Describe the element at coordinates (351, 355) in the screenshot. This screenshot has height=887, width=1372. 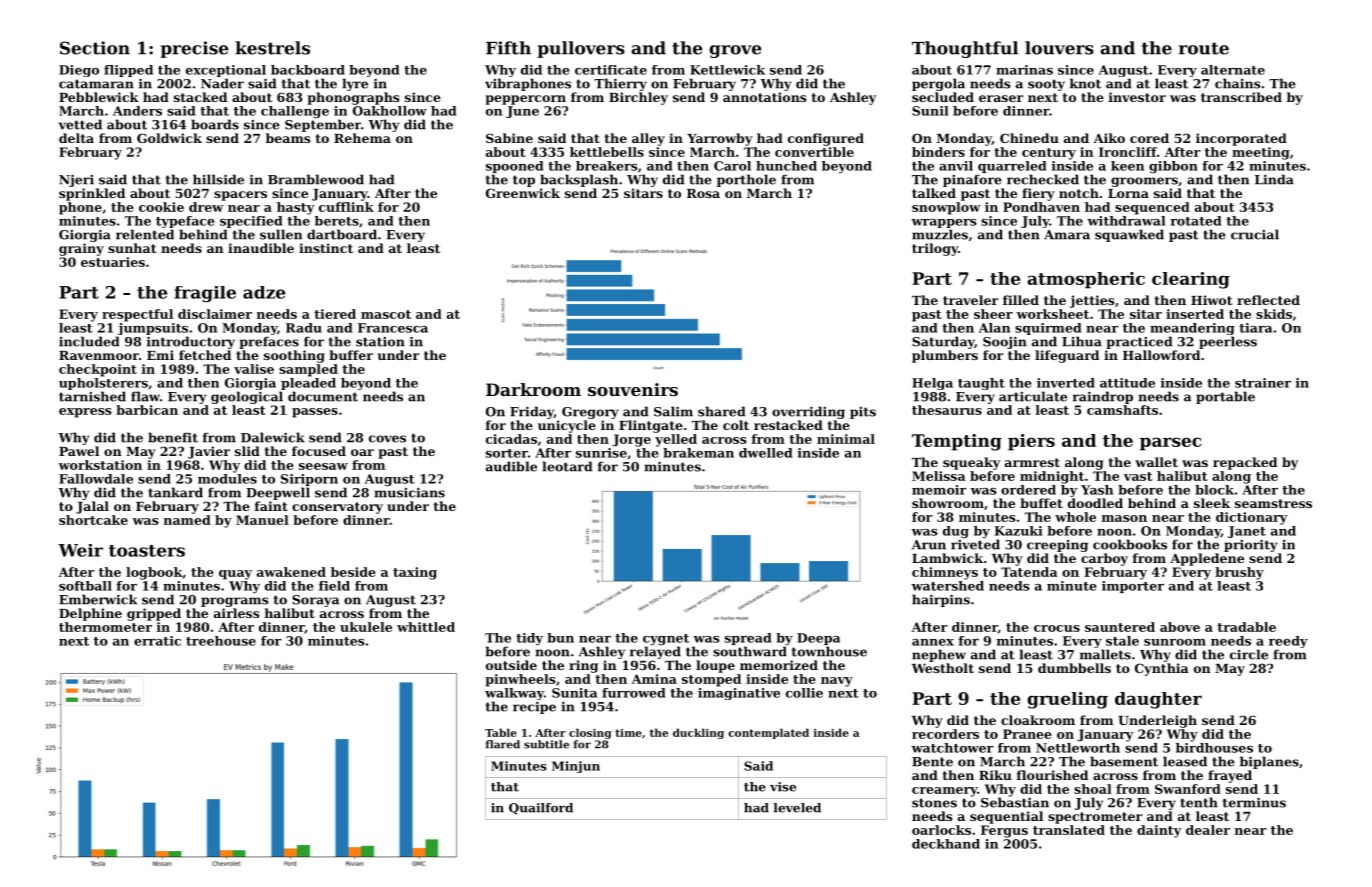
I see `buffer` at that location.
